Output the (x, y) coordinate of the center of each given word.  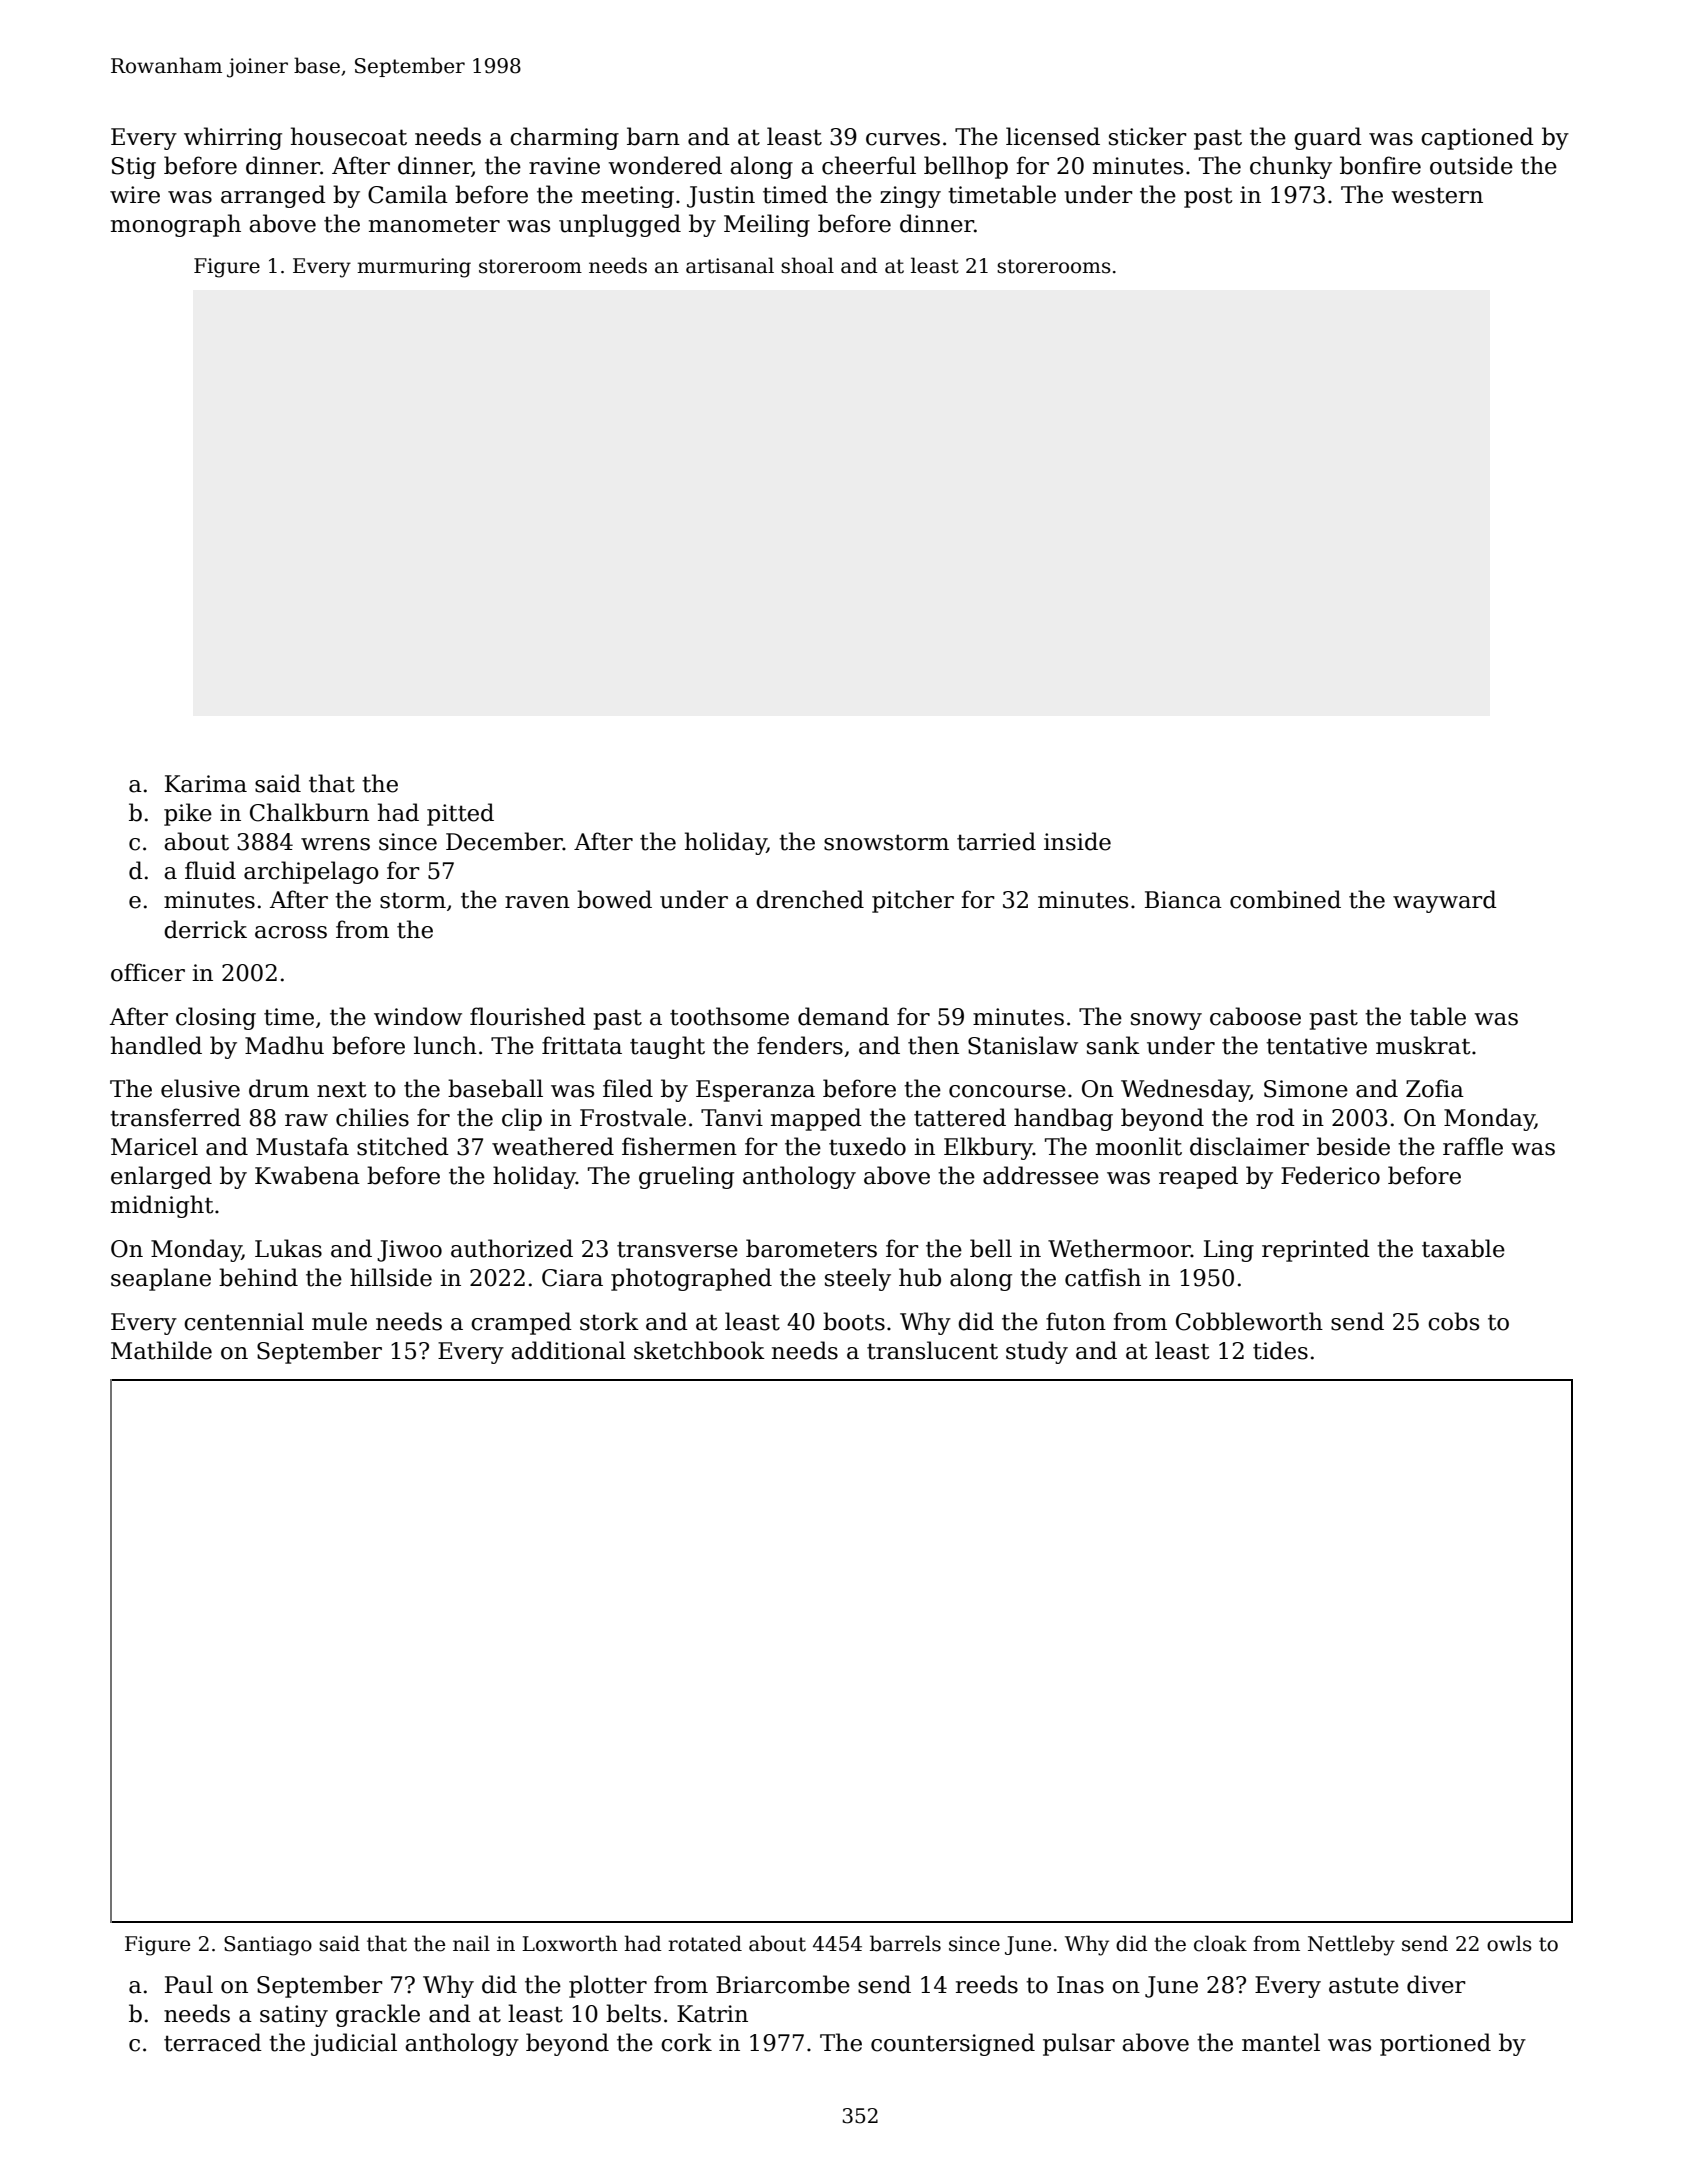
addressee (1041, 1175)
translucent (932, 1350)
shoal (807, 265)
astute (1364, 1985)
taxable (1463, 1248)
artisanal (730, 265)
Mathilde (161, 1350)
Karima (206, 784)
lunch (445, 1045)
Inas (1080, 1985)
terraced (213, 2042)
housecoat (349, 136)
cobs (1453, 1321)
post (1208, 197)
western (1437, 195)
